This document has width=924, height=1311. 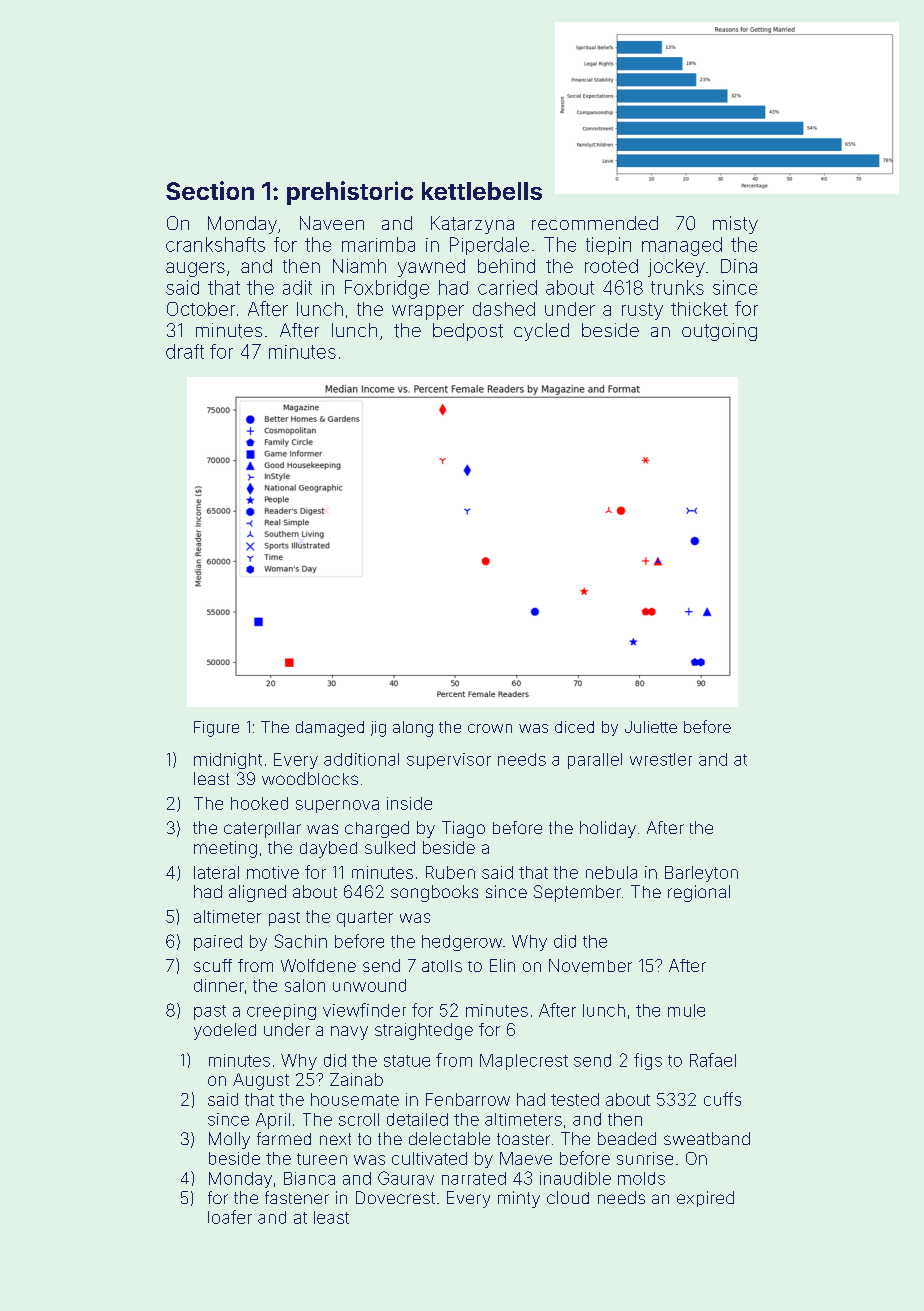 What do you see at coordinates (574, 727) in the document?
I see `diced` at bounding box center [574, 727].
